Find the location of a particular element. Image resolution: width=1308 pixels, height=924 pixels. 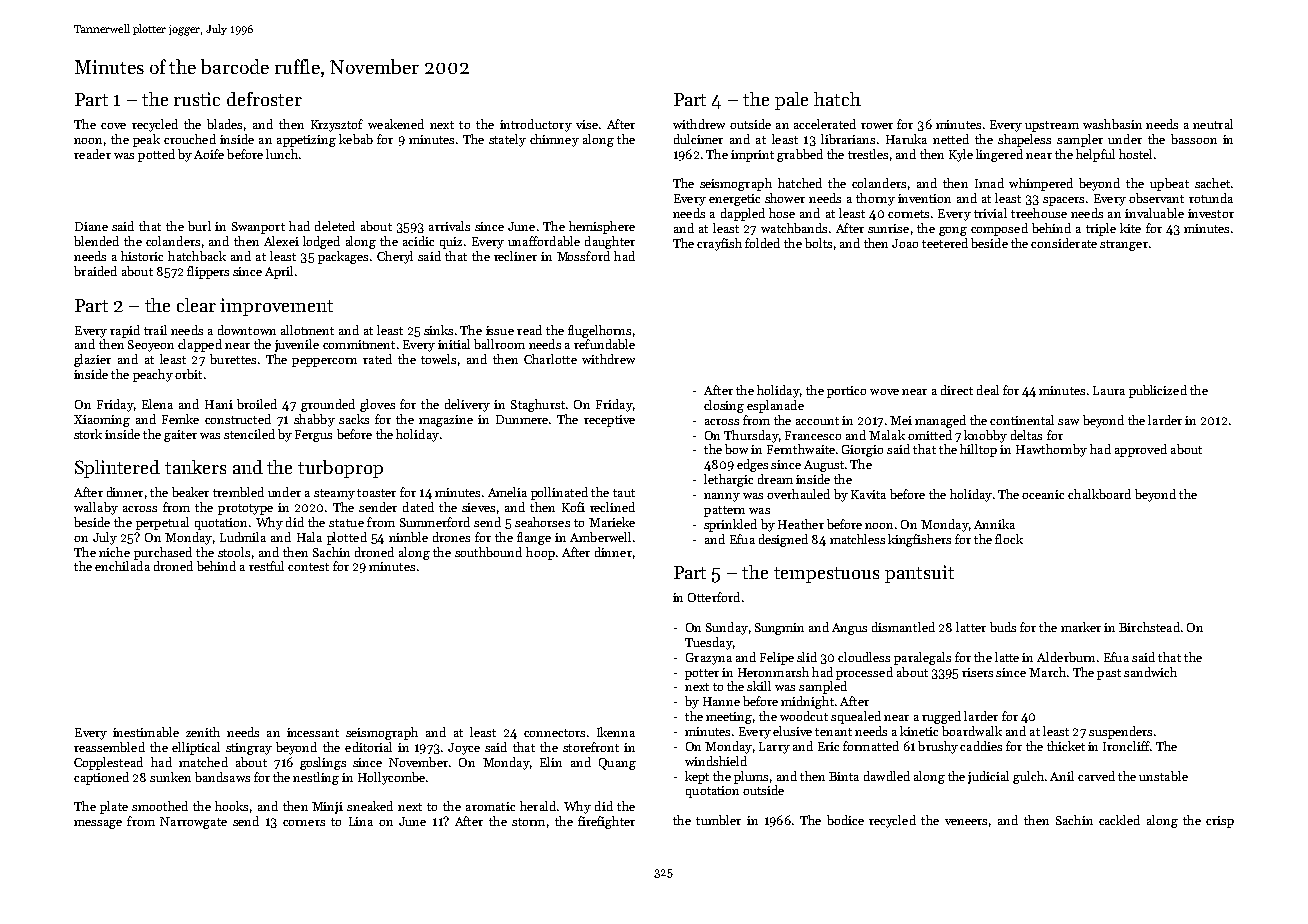

taut is located at coordinates (624, 493).
